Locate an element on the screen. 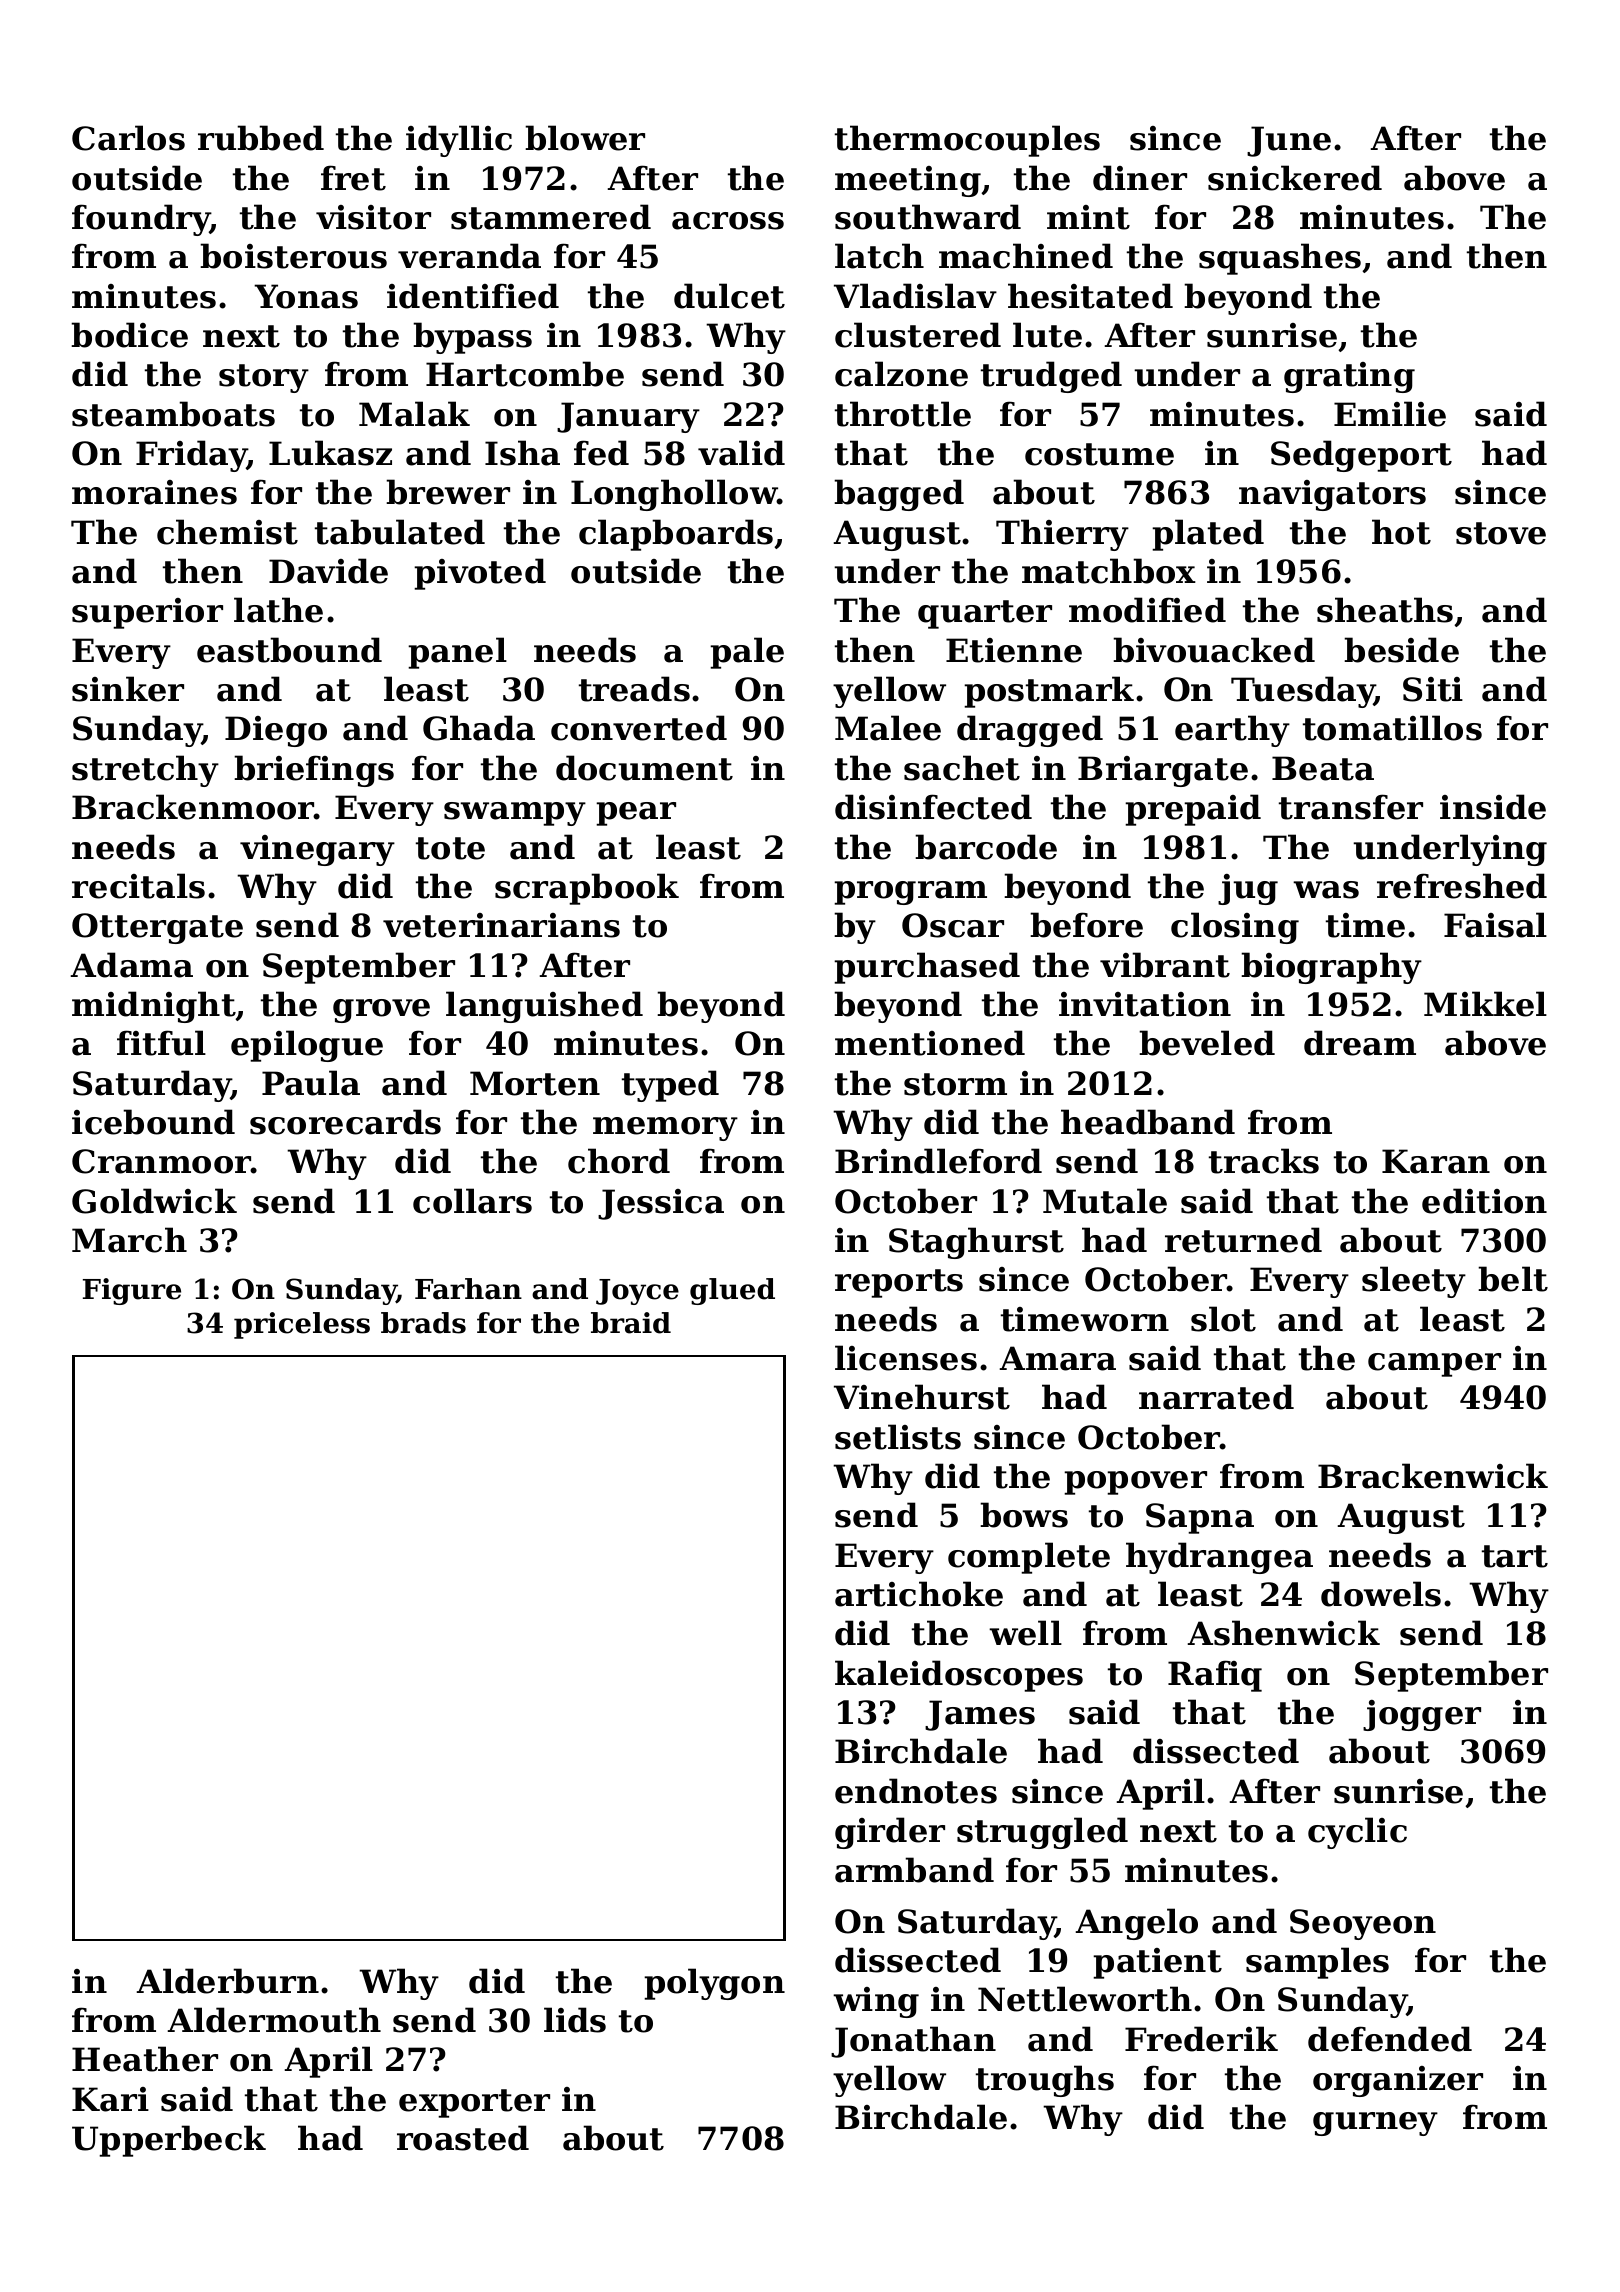 The height and width of the screenshot is (2292, 1620). roasted is located at coordinates (463, 2138).
